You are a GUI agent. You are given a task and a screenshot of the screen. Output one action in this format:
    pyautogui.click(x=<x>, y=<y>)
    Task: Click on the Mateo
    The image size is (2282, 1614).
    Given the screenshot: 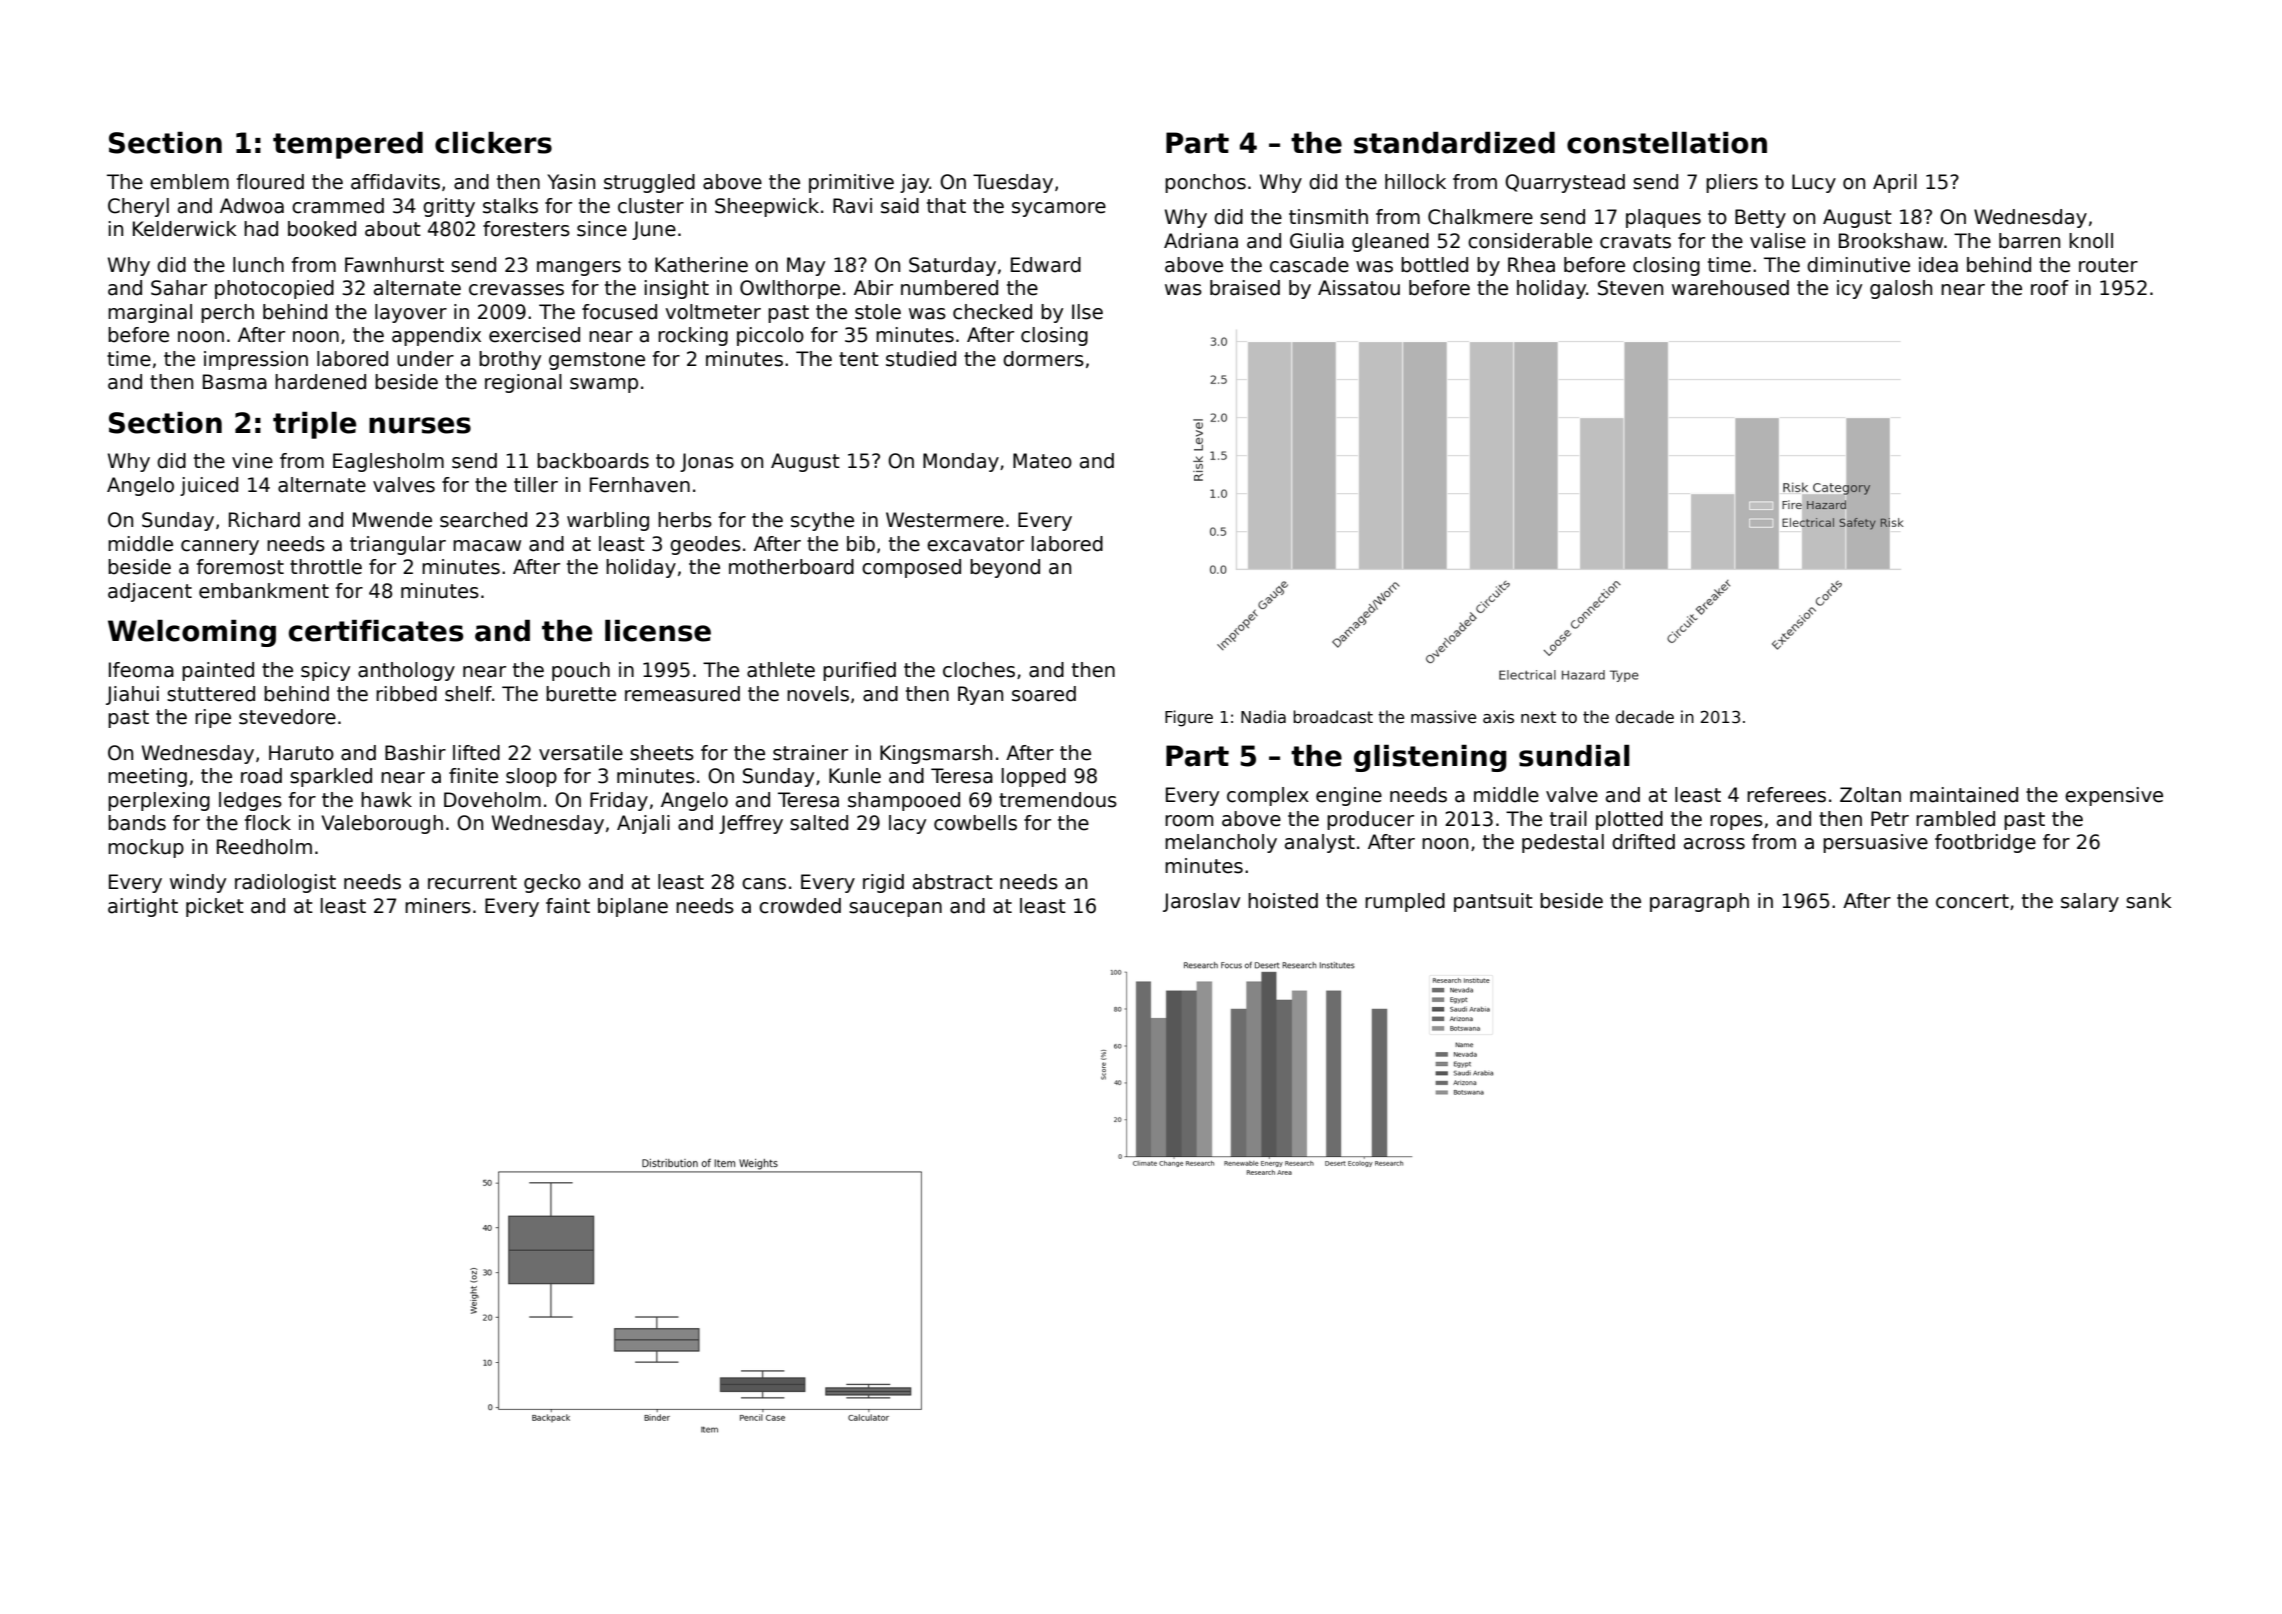 What is the action you would take?
    pyautogui.click(x=1042, y=461)
